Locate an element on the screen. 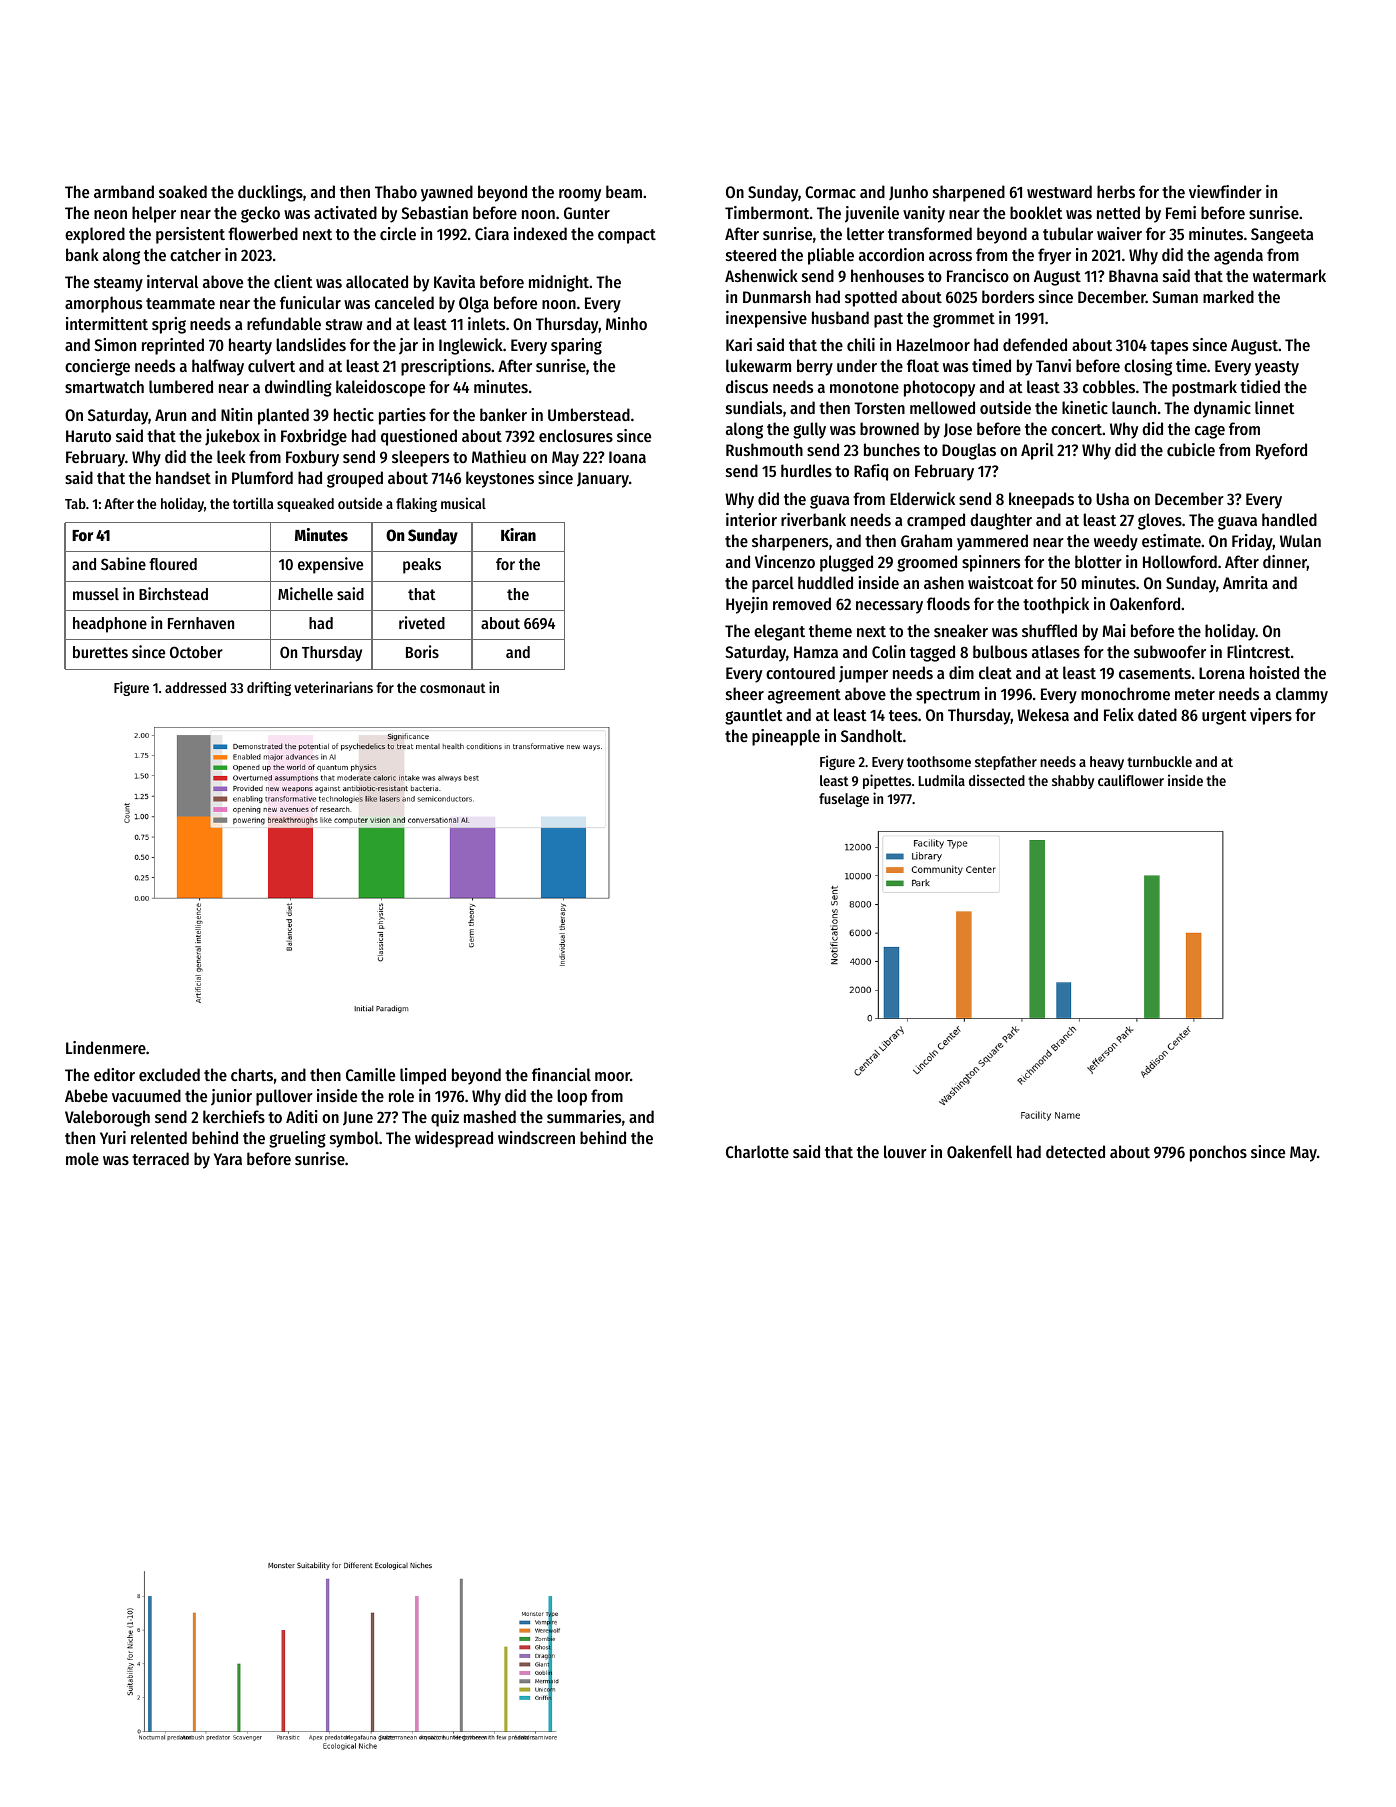  fuselage is located at coordinates (844, 800).
